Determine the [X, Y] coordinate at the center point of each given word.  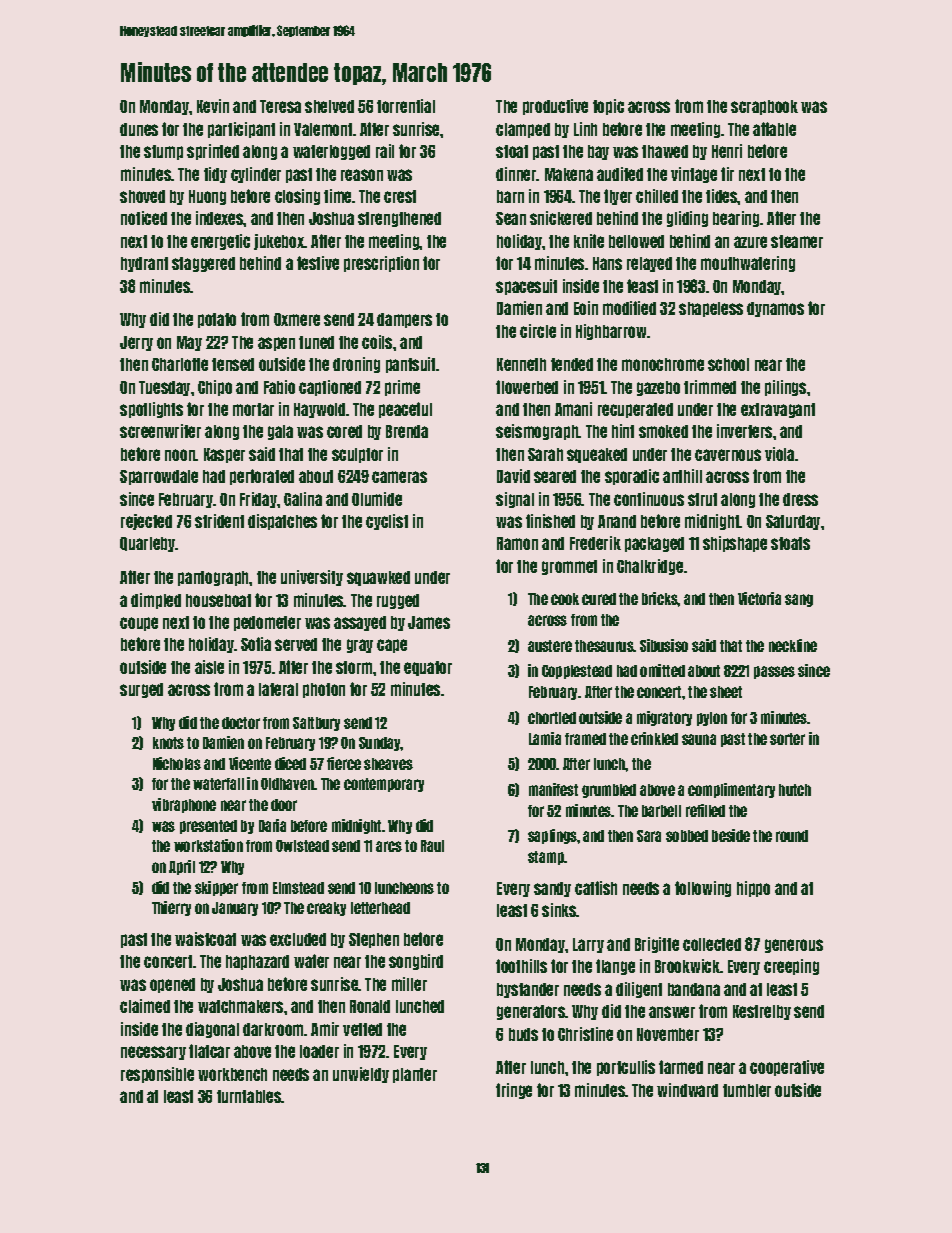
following [703, 889]
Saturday [793, 522]
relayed [649, 264]
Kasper [224, 455]
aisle [209, 667]
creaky [326, 909]
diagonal [212, 1030]
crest [400, 196]
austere [550, 646]
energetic [220, 242]
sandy [552, 889]
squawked [378, 578]
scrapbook [764, 107]
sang [799, 600]
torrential [406, 106]
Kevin [213, 106]
